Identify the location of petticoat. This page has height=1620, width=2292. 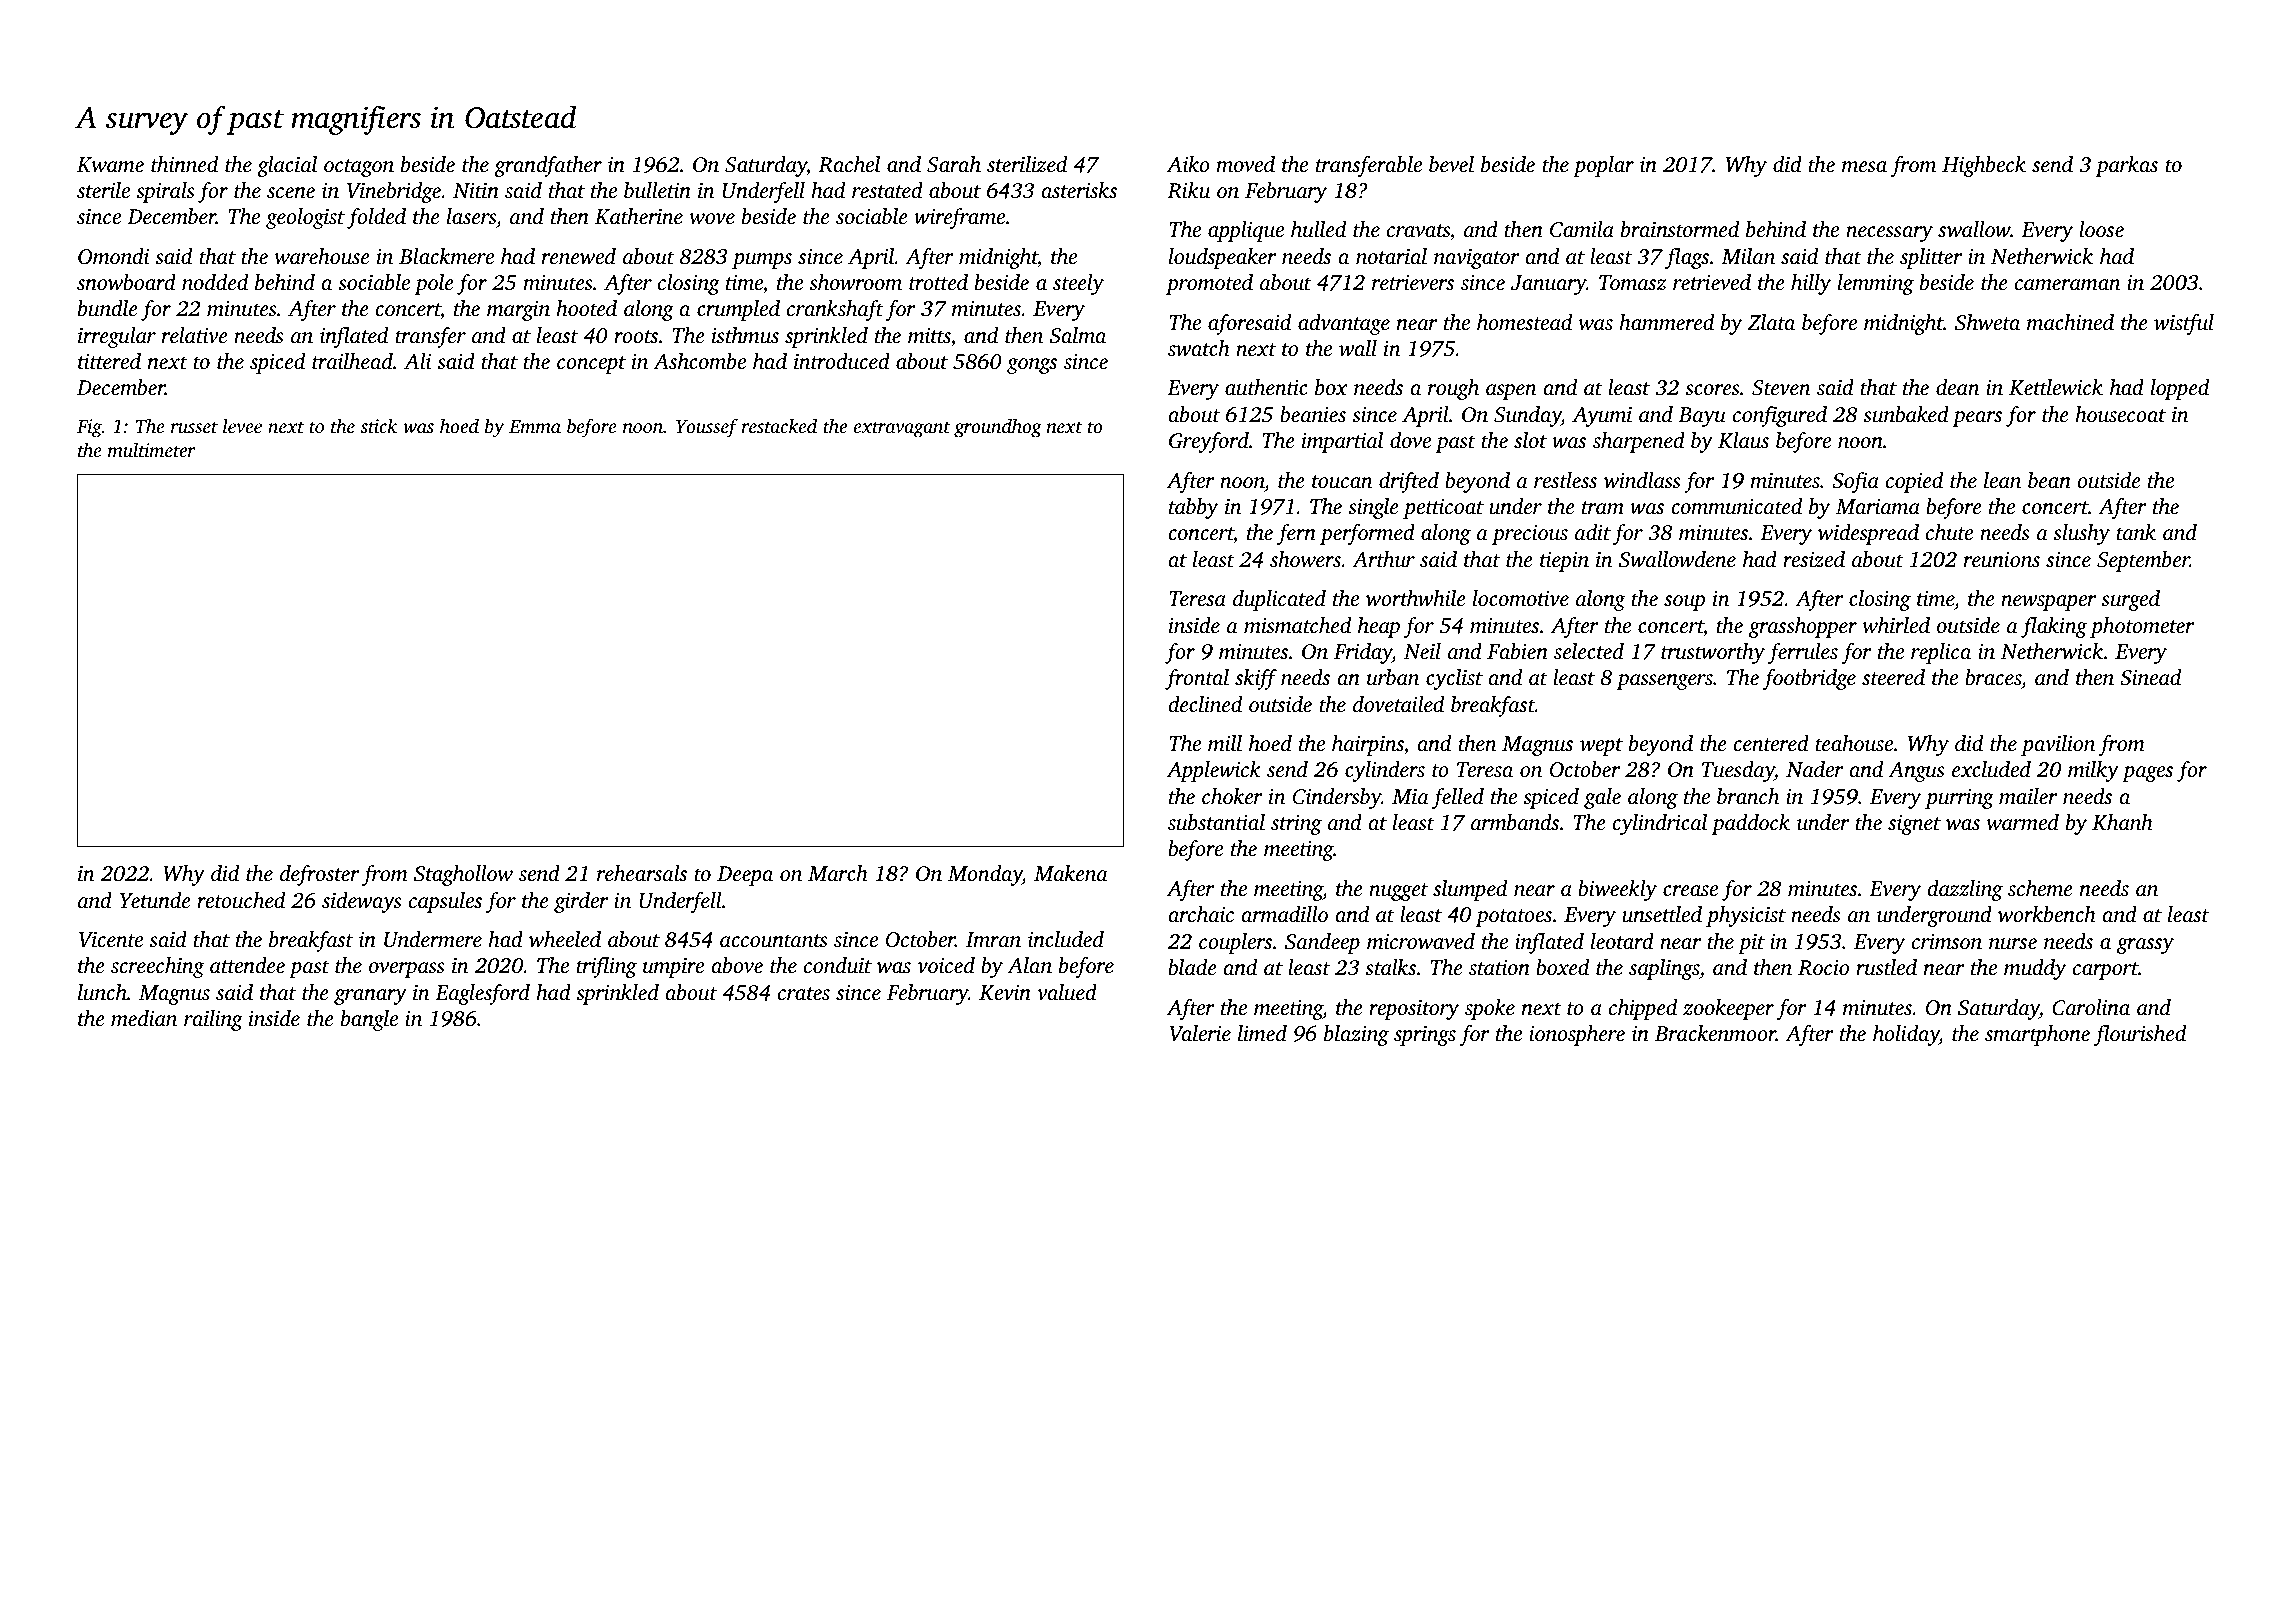
(1443, 509).
